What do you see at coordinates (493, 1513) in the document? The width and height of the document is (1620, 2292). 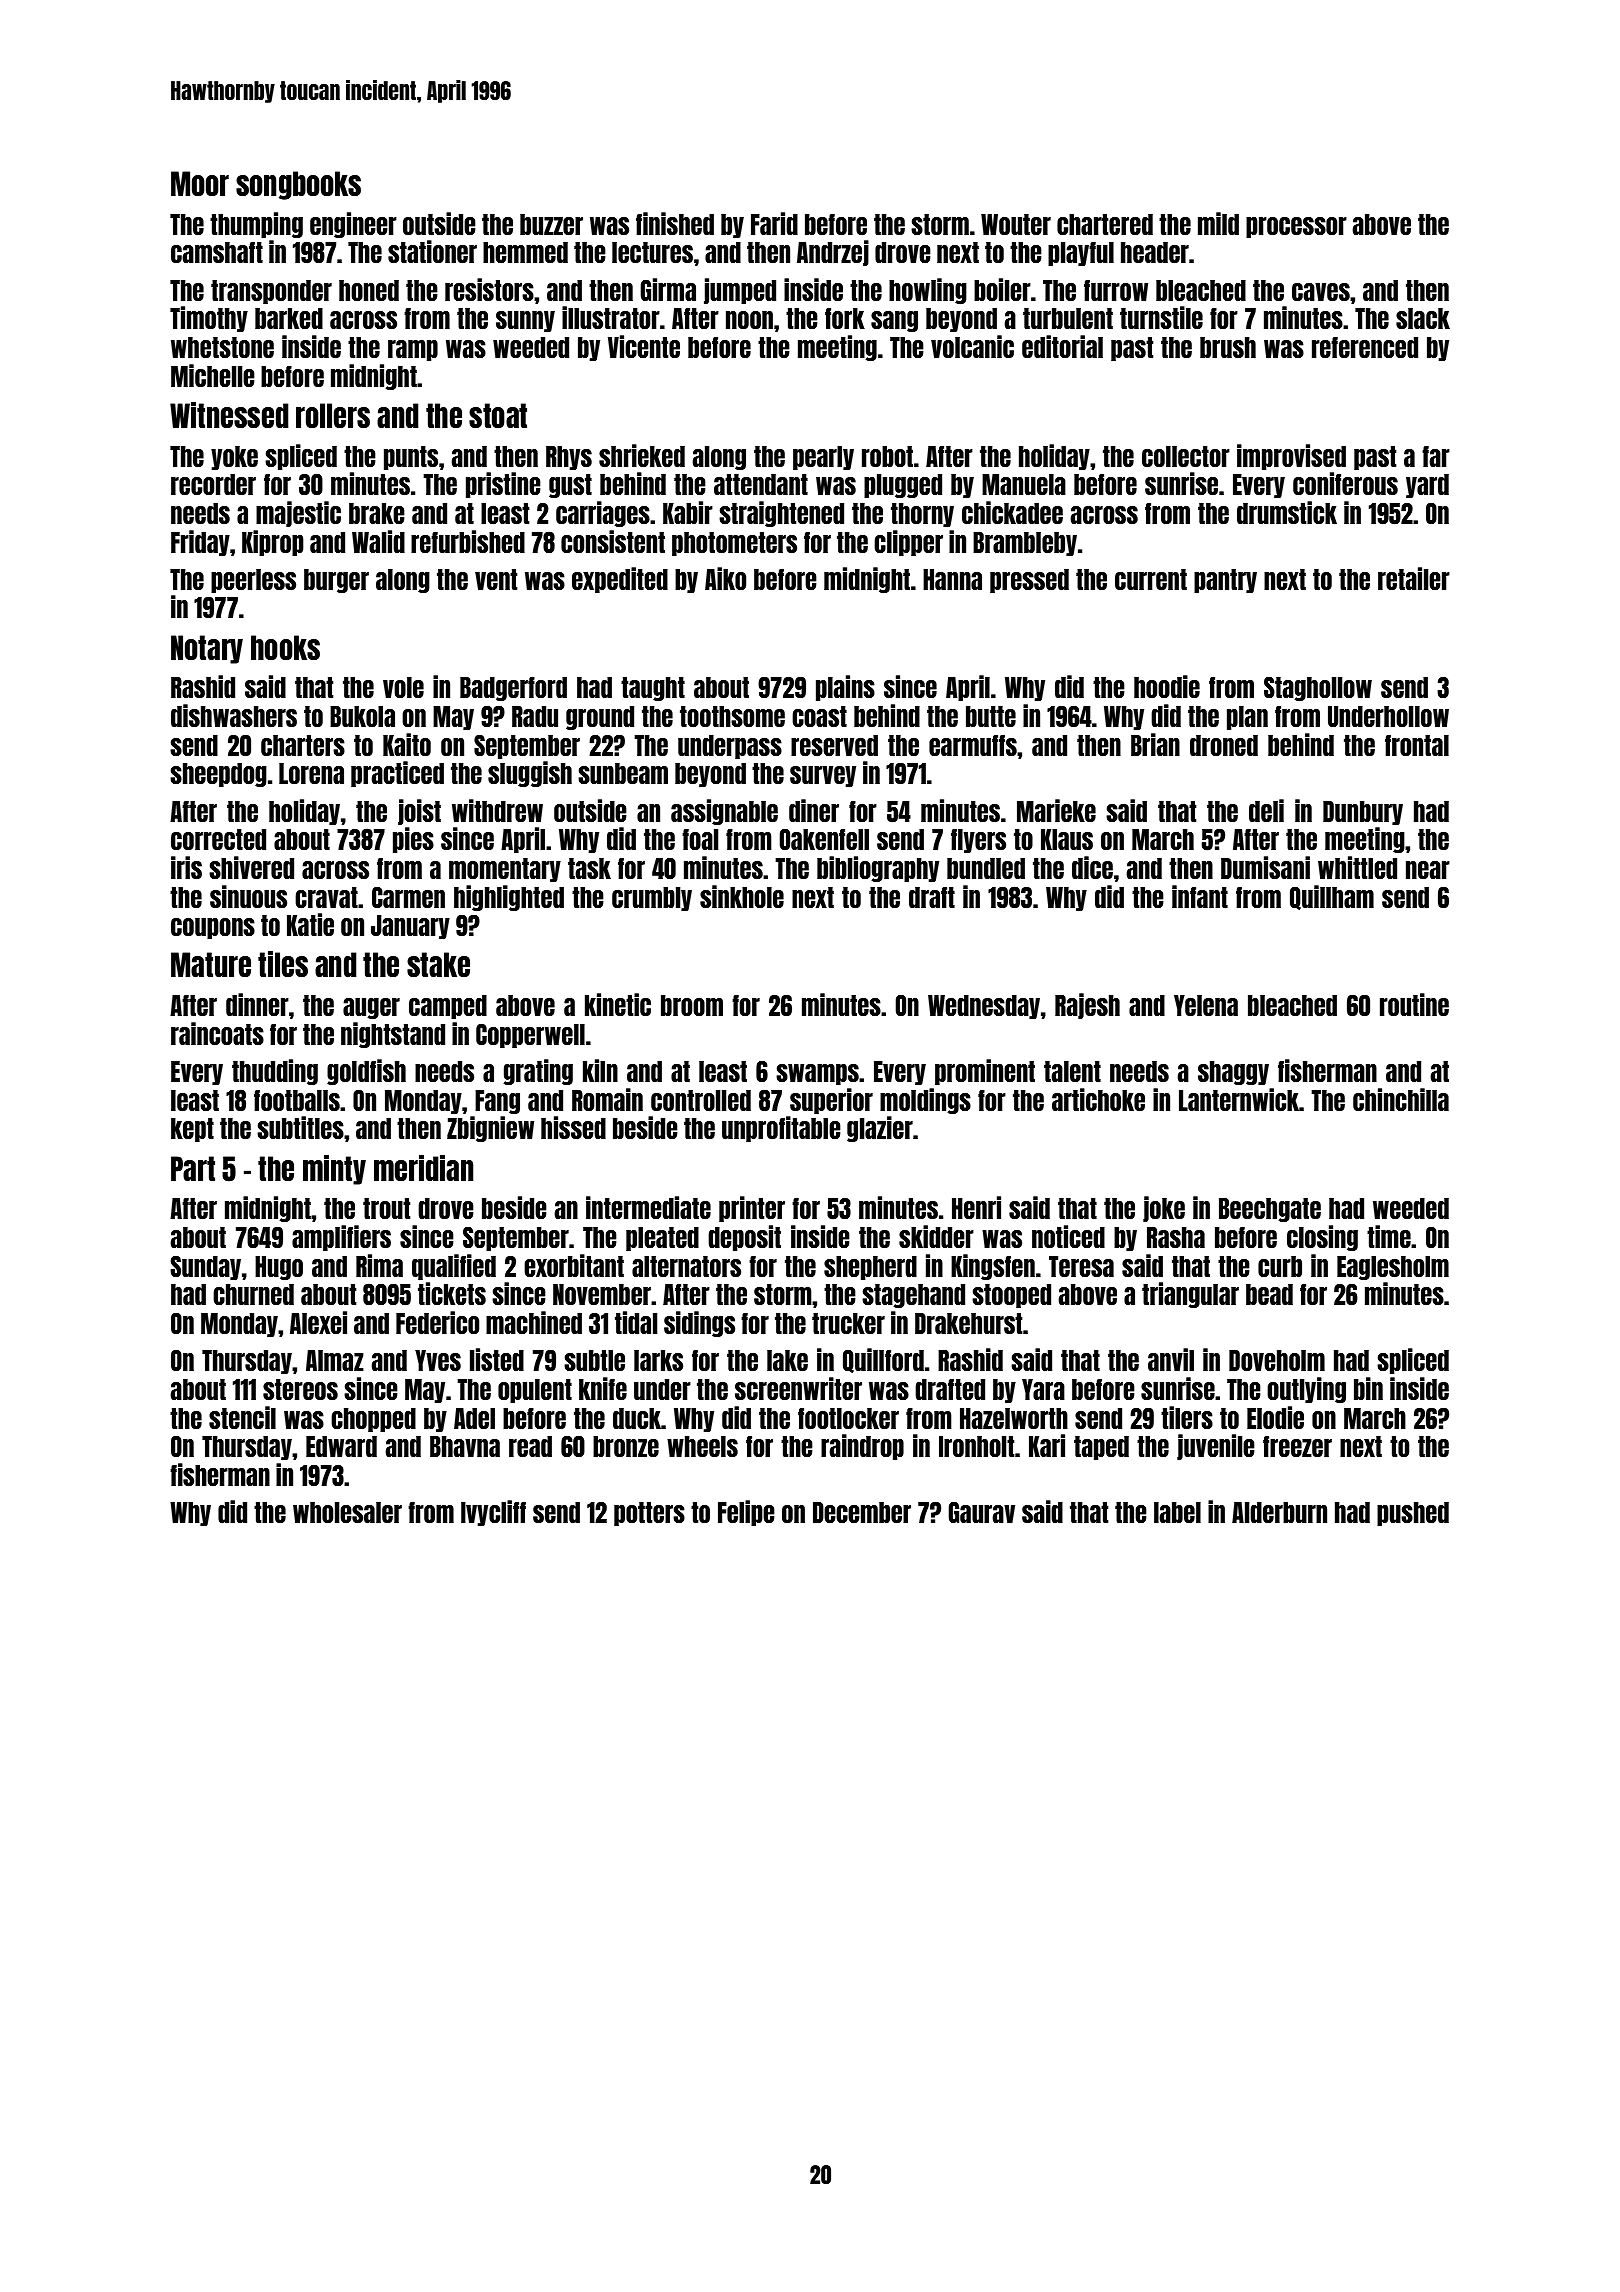 I see `Ivycliff` at bounding box center [493, 1513].
